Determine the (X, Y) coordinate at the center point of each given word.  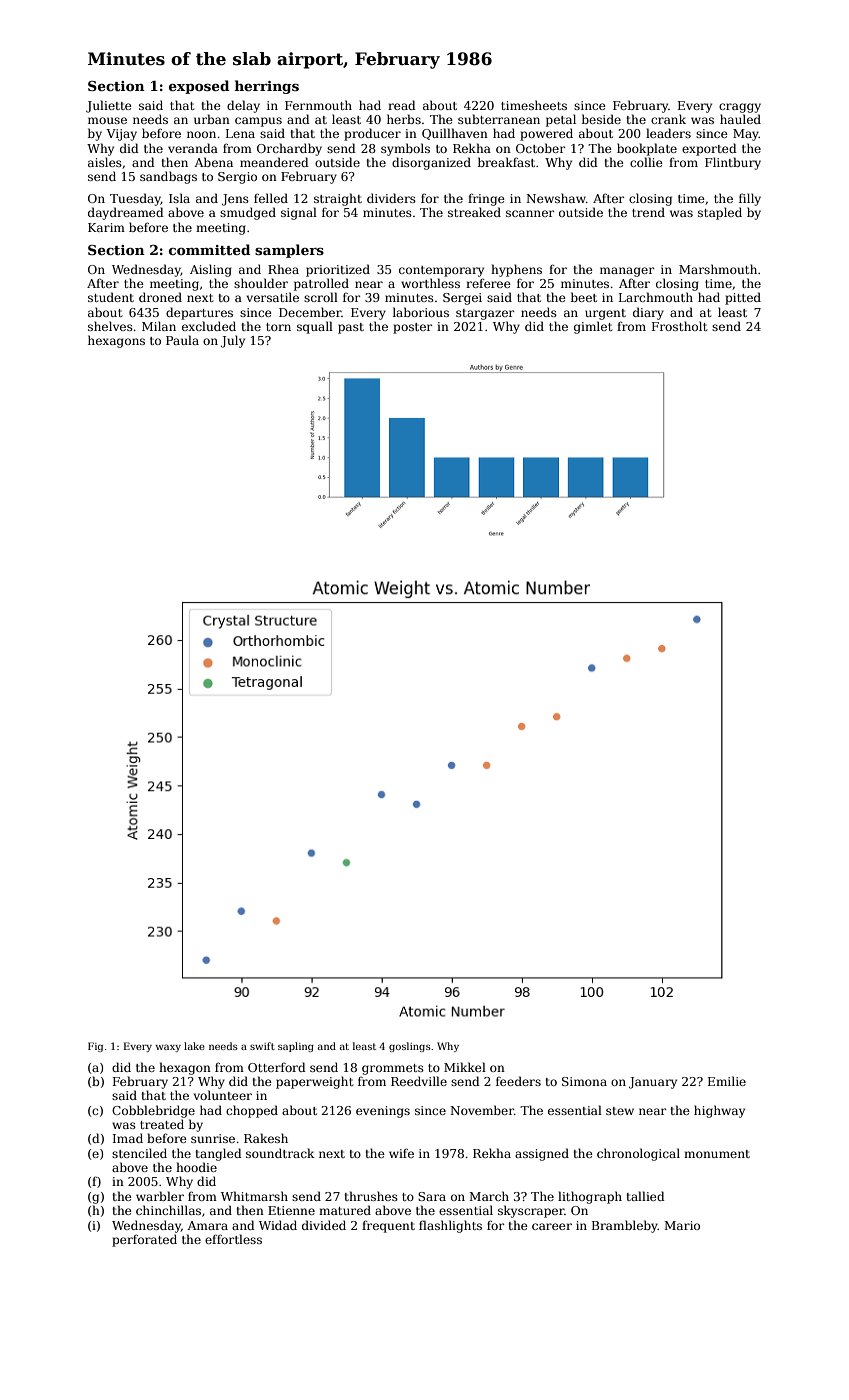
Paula (182, 340)
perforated (144, 1240)
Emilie (727, 1081)
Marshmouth (718, 269)
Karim (106, 227)
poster (412, 328)
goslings (410, 1047)
